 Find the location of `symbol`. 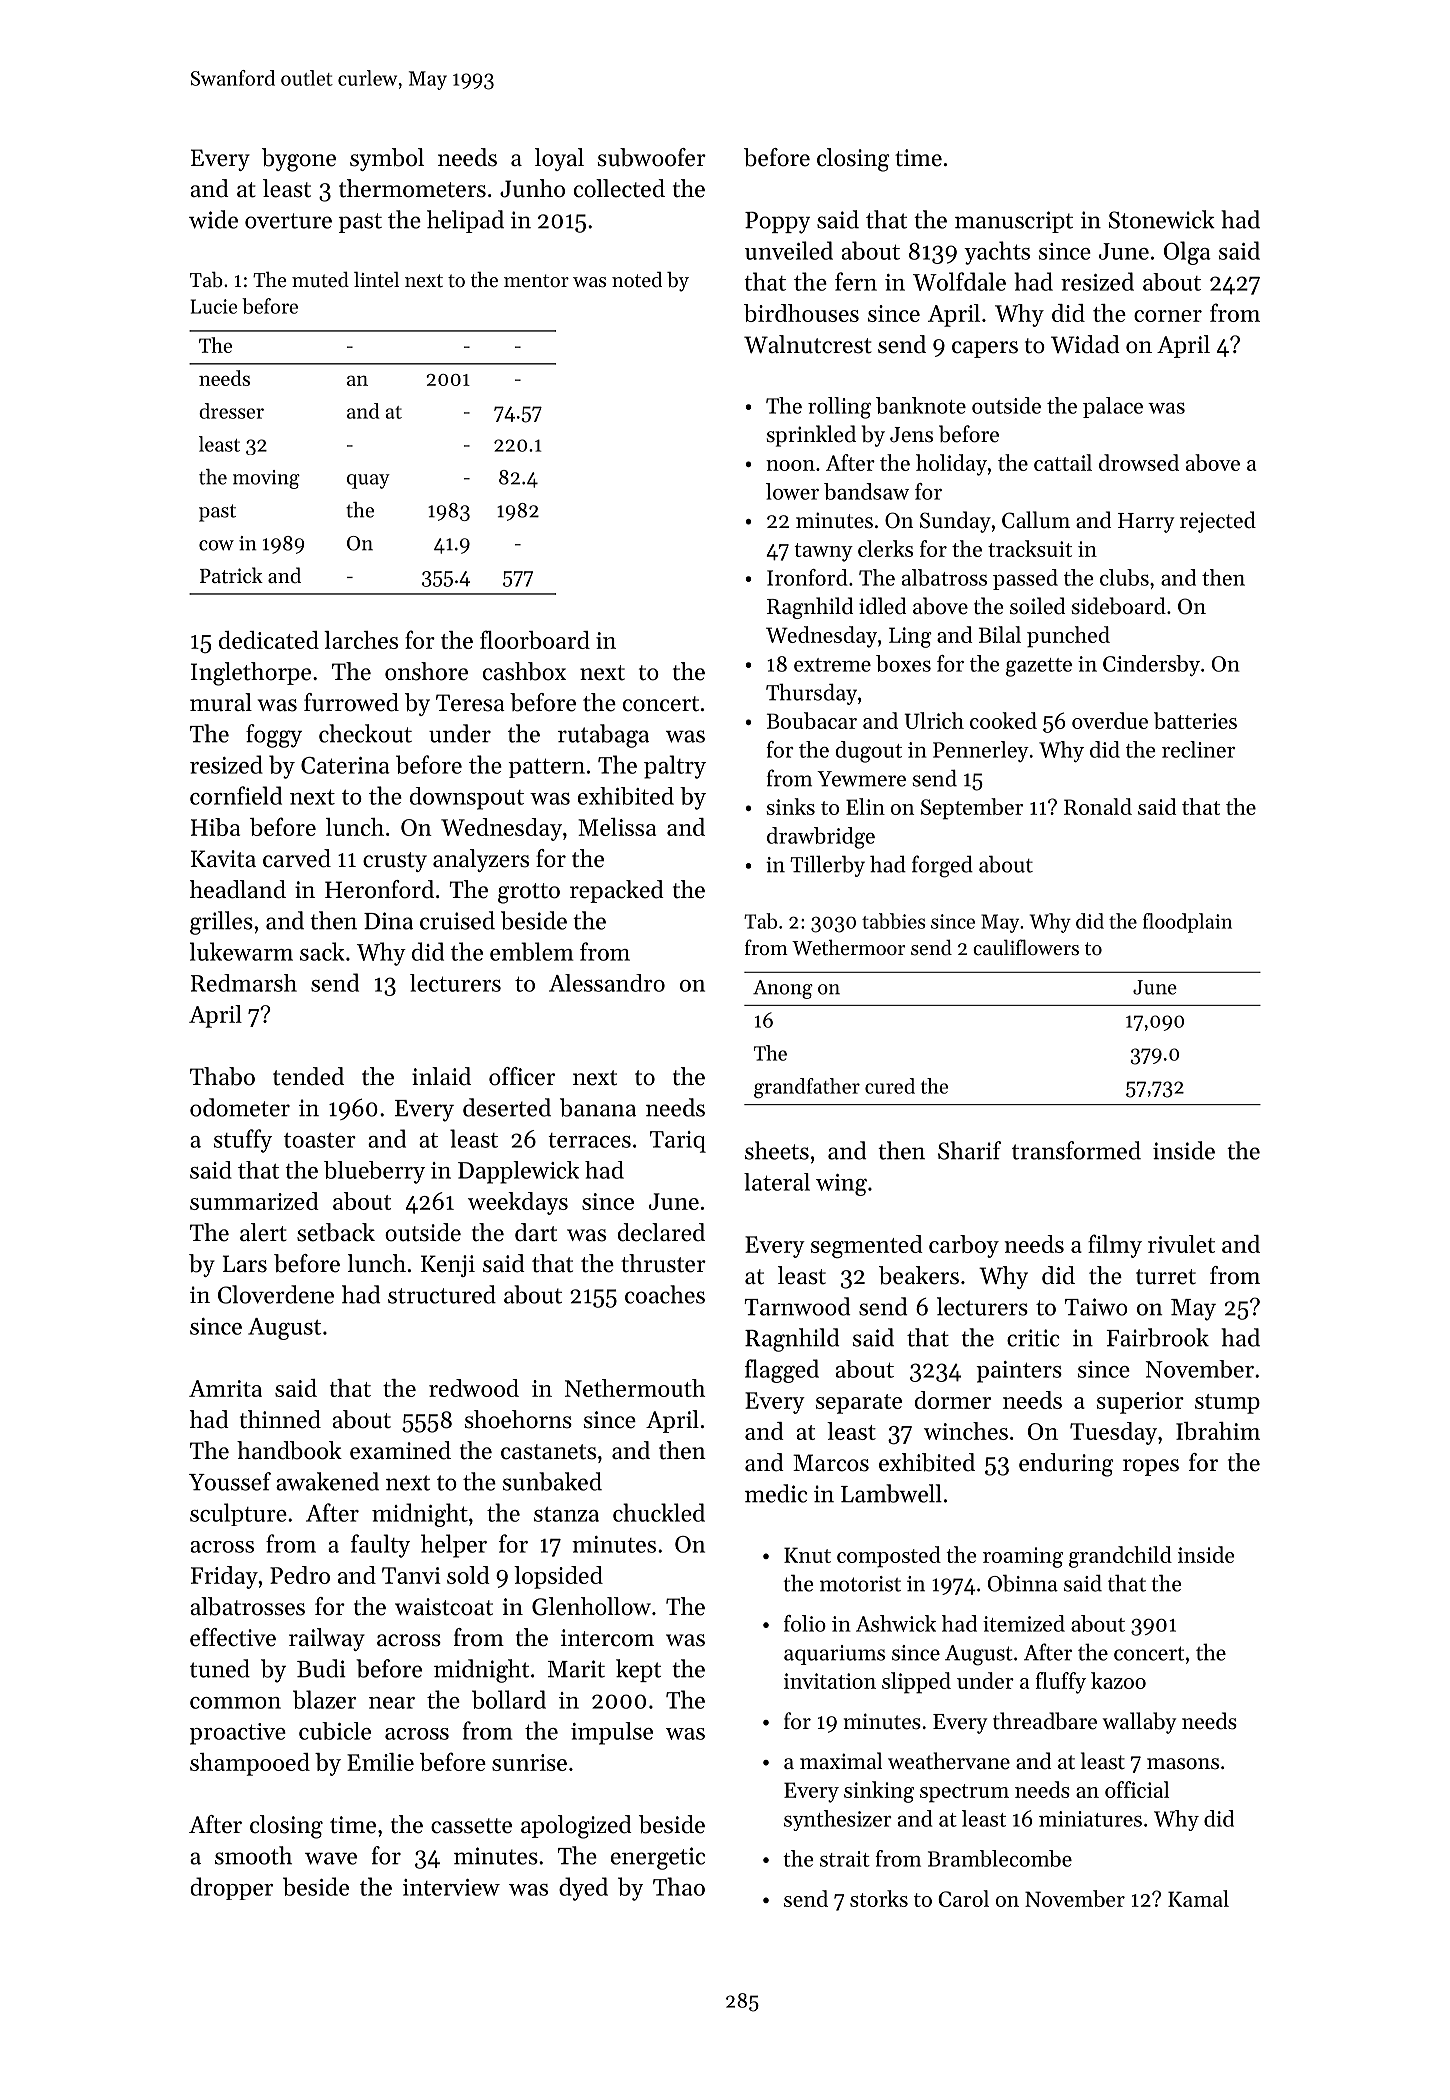

symbol is located at coordinates (387, 159).
